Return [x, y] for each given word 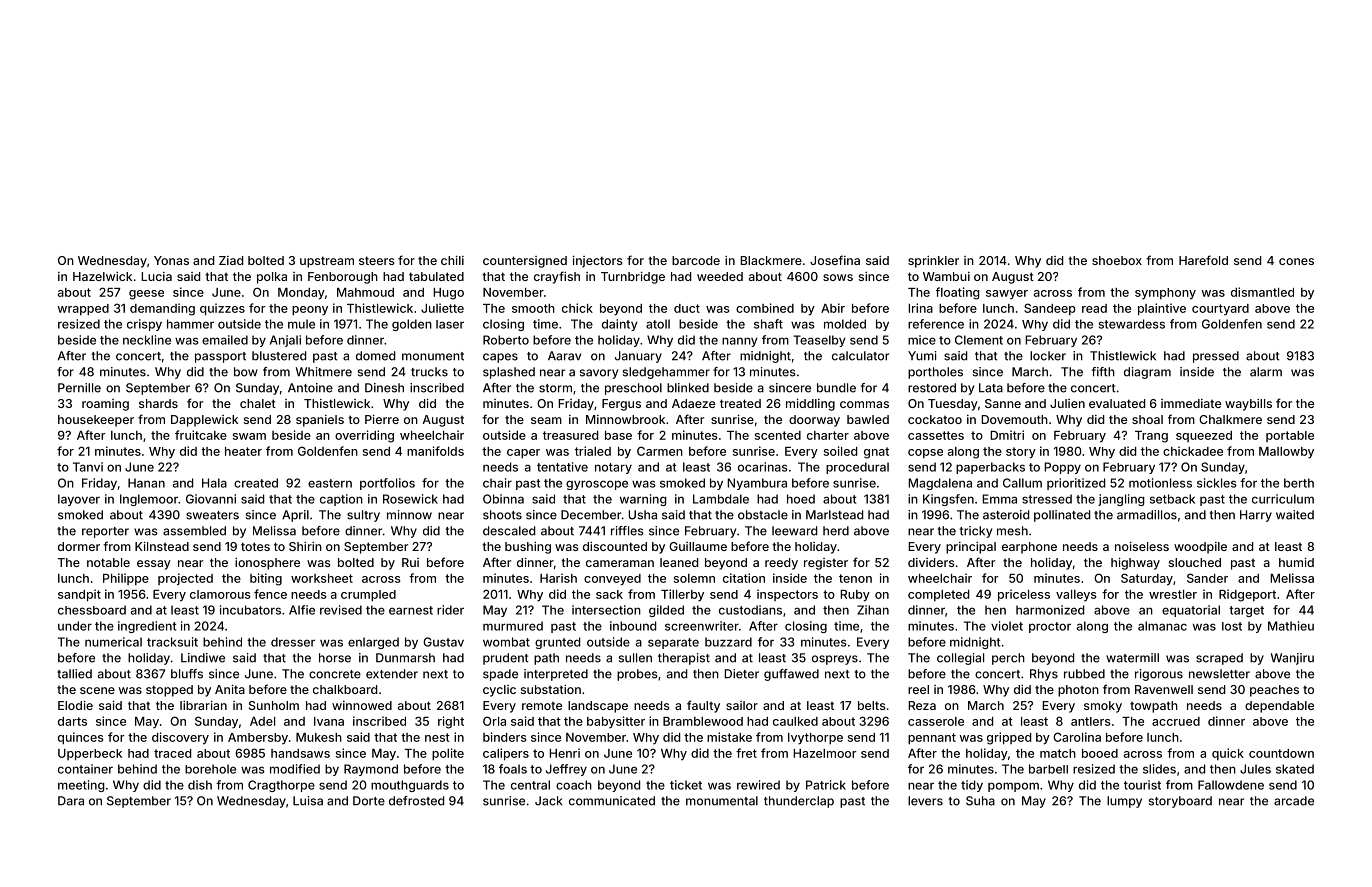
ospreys [835, 660]
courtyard [1220, 309]
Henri [564, 753]
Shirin [305, 546]
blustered [279, 356]
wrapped [83, 310]
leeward [794, 531]
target [1246, 611]
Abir [833, 308]
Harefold [1203, 260]
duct [687, 308]
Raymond [371, 770]
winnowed [362, 705]
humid [1296, 562]
